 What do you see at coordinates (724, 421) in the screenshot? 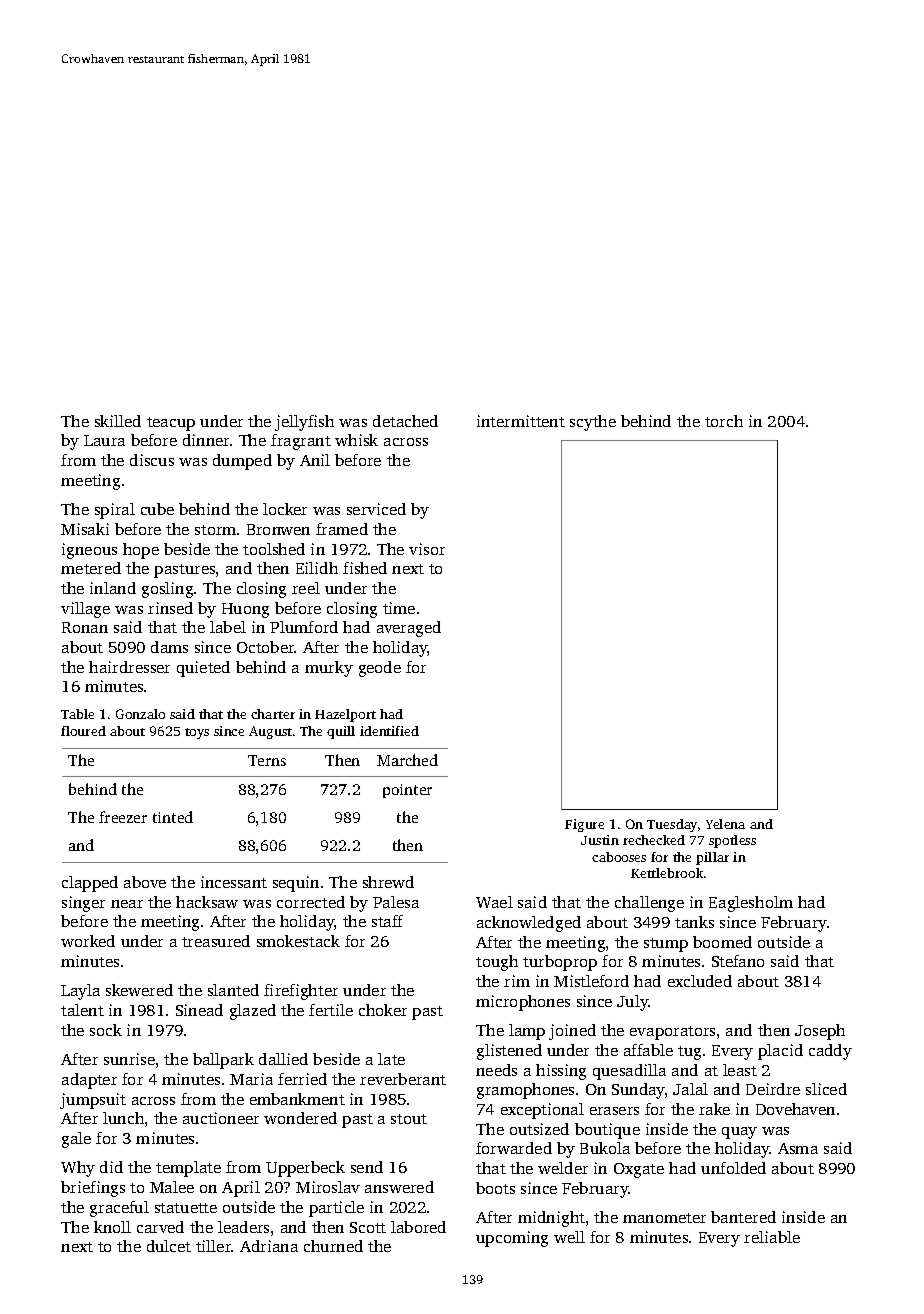
I see `torch` at bounding box center [724, 421].
